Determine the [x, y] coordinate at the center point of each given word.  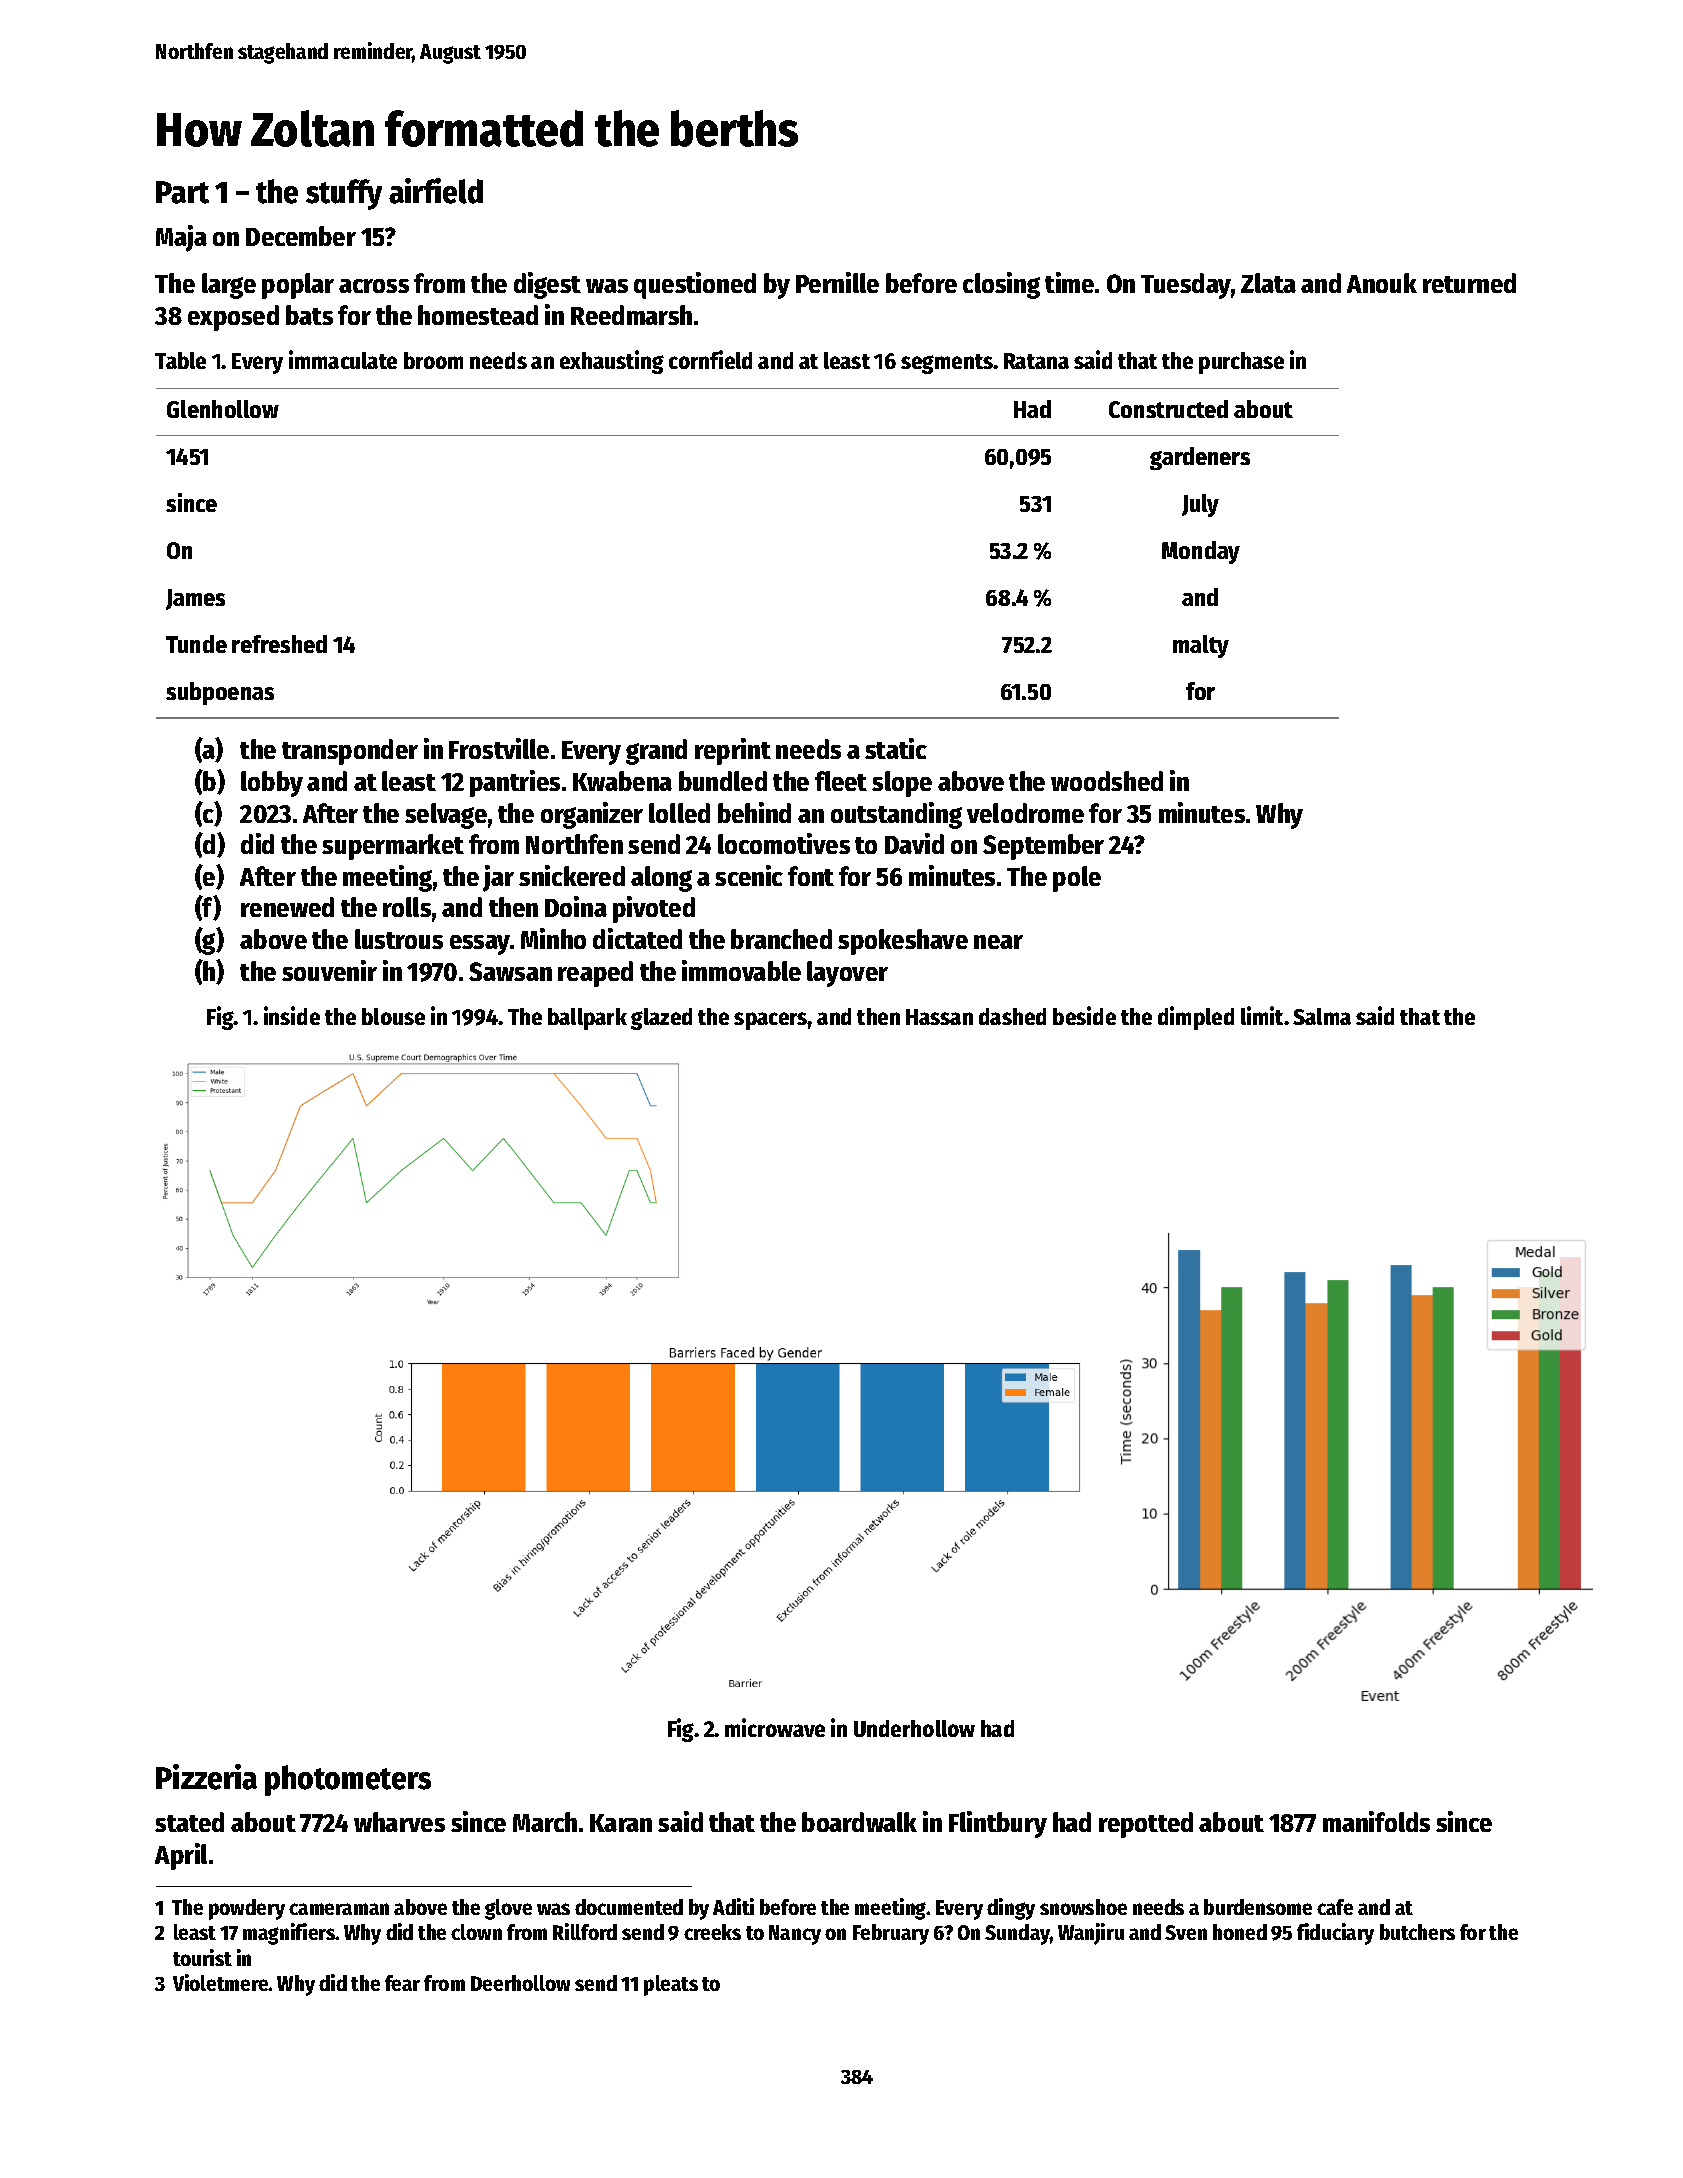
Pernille [837, 282]
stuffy [344, 194]
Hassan [939, 1017]
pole [1077, 879]
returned [1469, 283]
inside [292, 1015]
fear [402, 1983]
